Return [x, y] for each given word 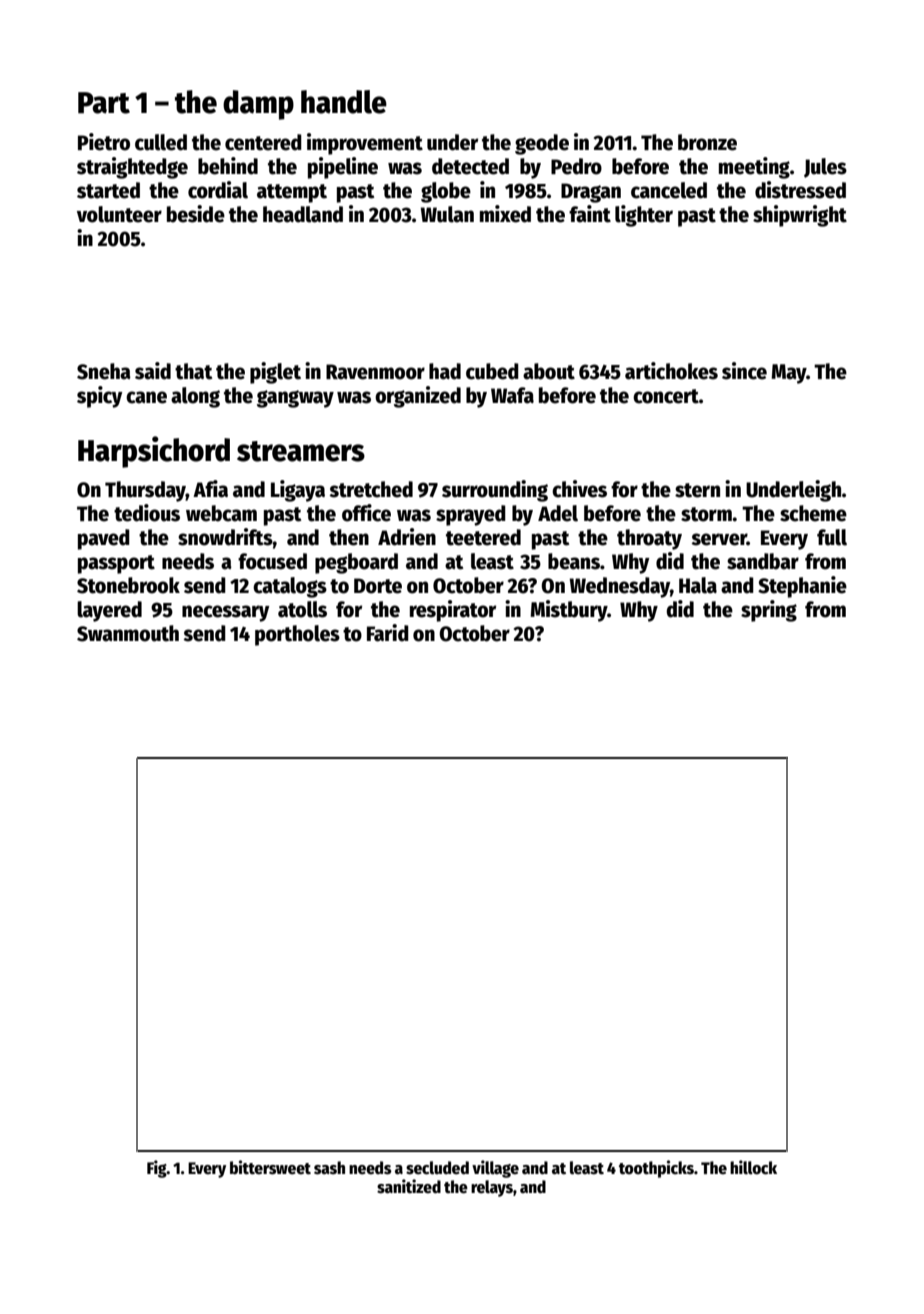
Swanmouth [128, 633]
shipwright [800, 216]
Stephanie [802, 587]
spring [769, 611]
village [495, 1169]
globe [446, 192]
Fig [157, 1169]
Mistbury [569, 611]
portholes [297, 635]
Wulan [447, 214]
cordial [218, 190]
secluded [437, 1168]
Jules [825, 168]
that [193, 371]
